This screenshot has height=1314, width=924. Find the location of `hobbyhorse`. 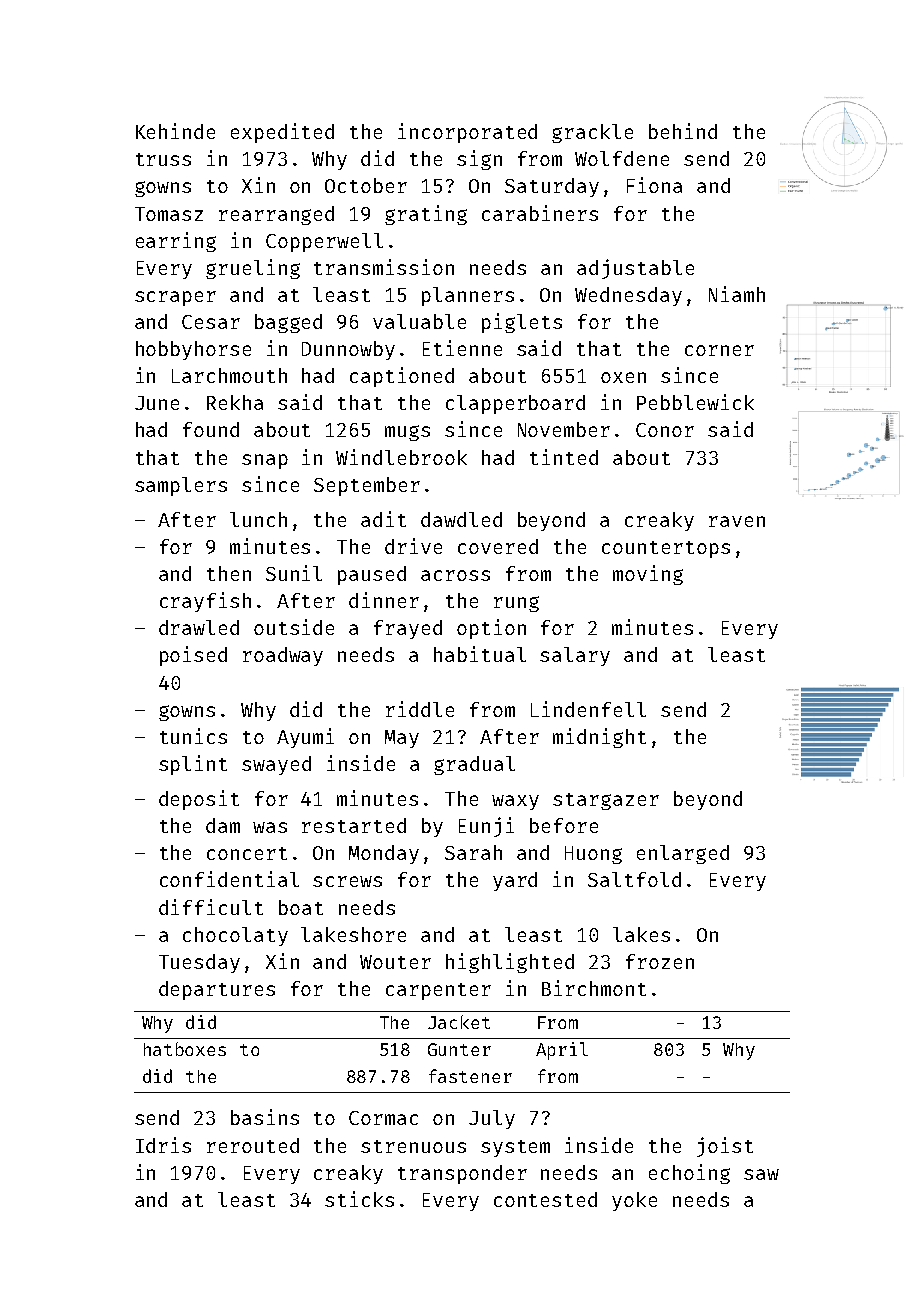

hobbyhorse is located at coordinates (193, 350).
